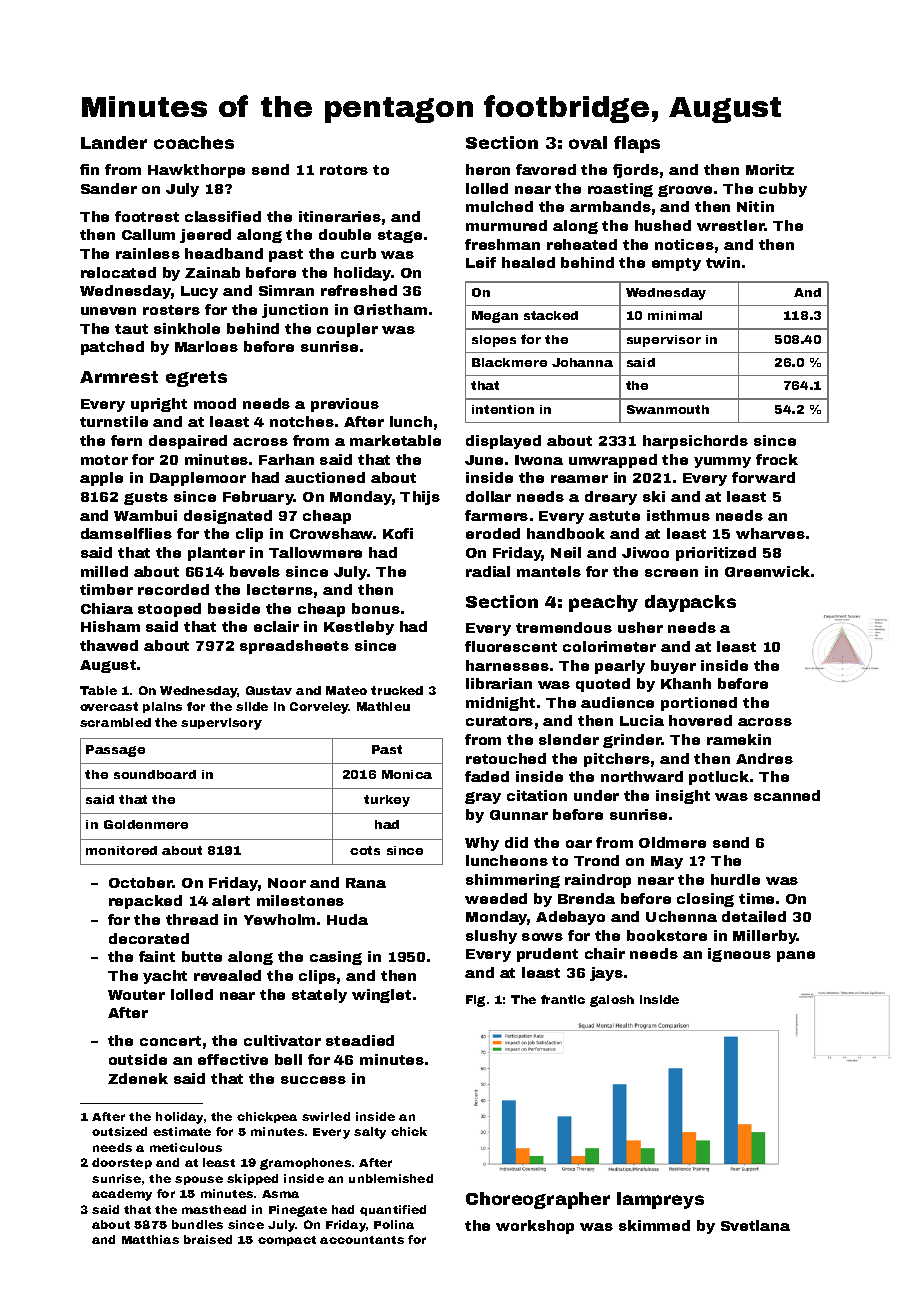 Image resolution: width=908 pixels, height=1316 pixels. Describe the element at coordinates (502, 244) in the screenshot. I see `freshman` at that location.
